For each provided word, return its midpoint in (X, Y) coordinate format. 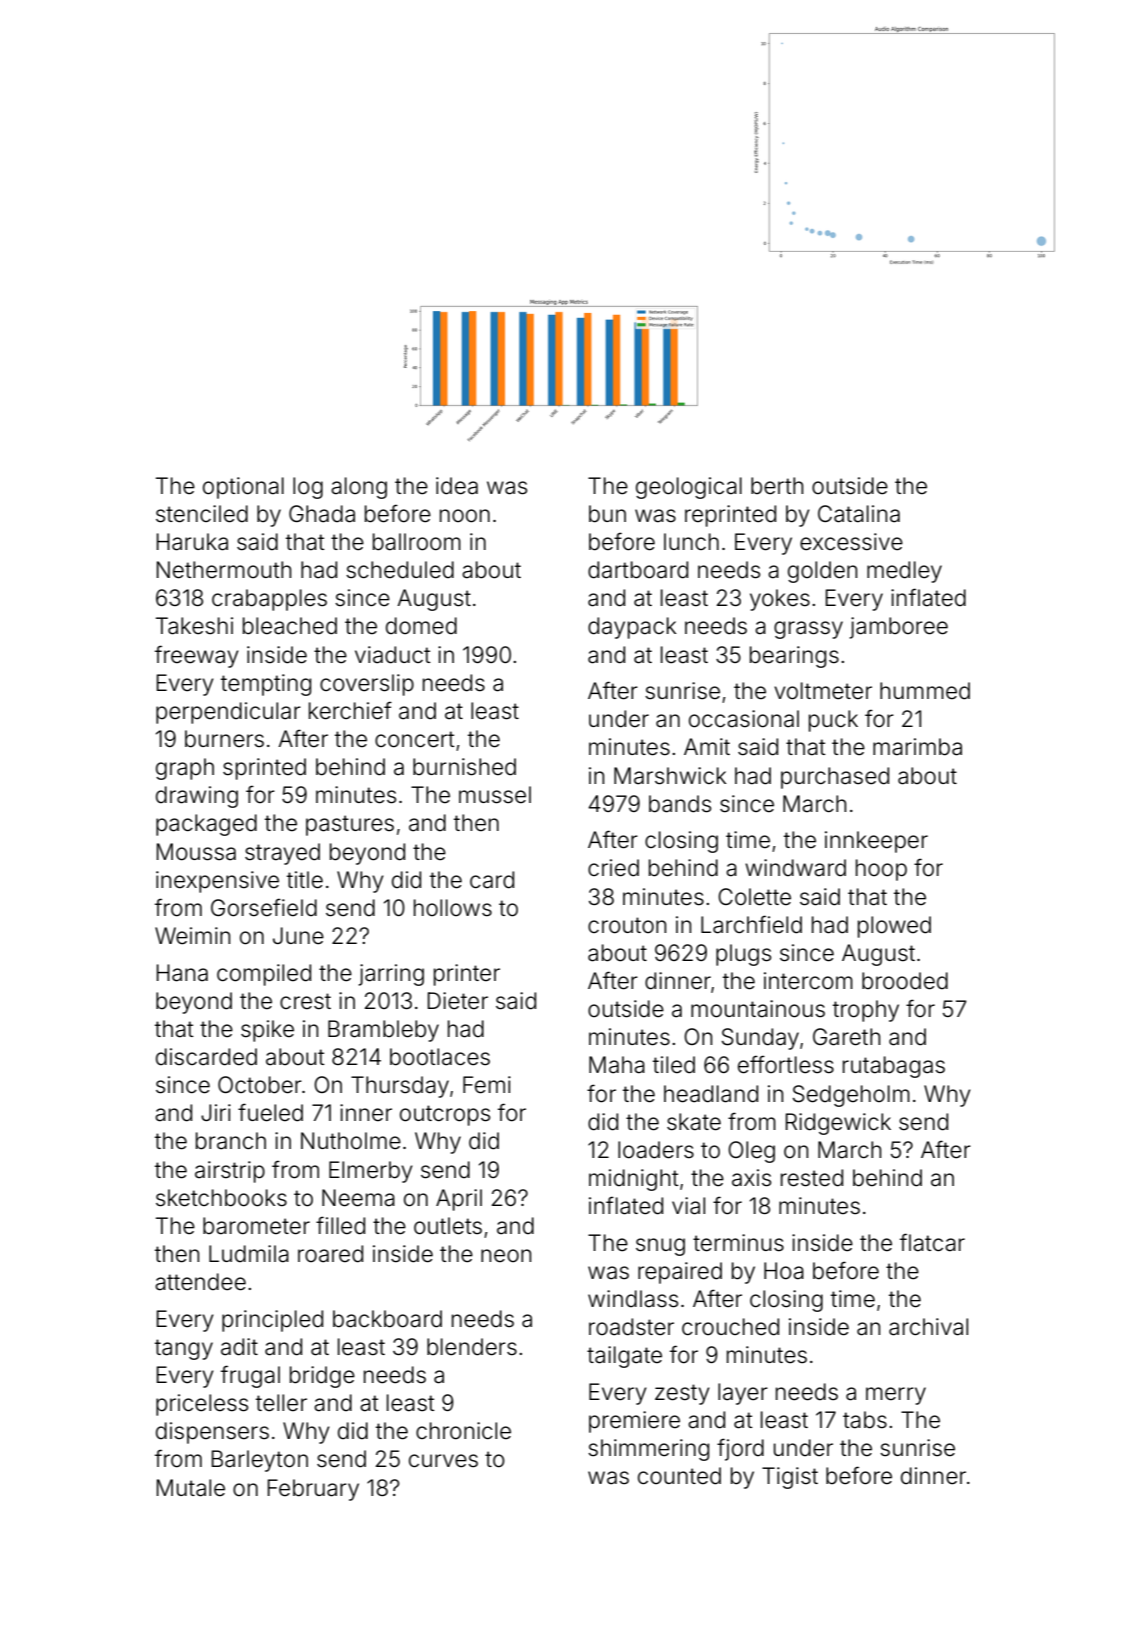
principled (272, 1321)
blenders (472, 1347)
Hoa (784, 1271)
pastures (350, 825)
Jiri (216, 1112)
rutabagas (894, 1067)
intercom (808, 981)
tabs (865, 1420)
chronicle (463, 1431)
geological (689, 488)
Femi (487, 1085)
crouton (627, 925)
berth (777, 486)
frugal (250, 1376)
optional (243, 488)
